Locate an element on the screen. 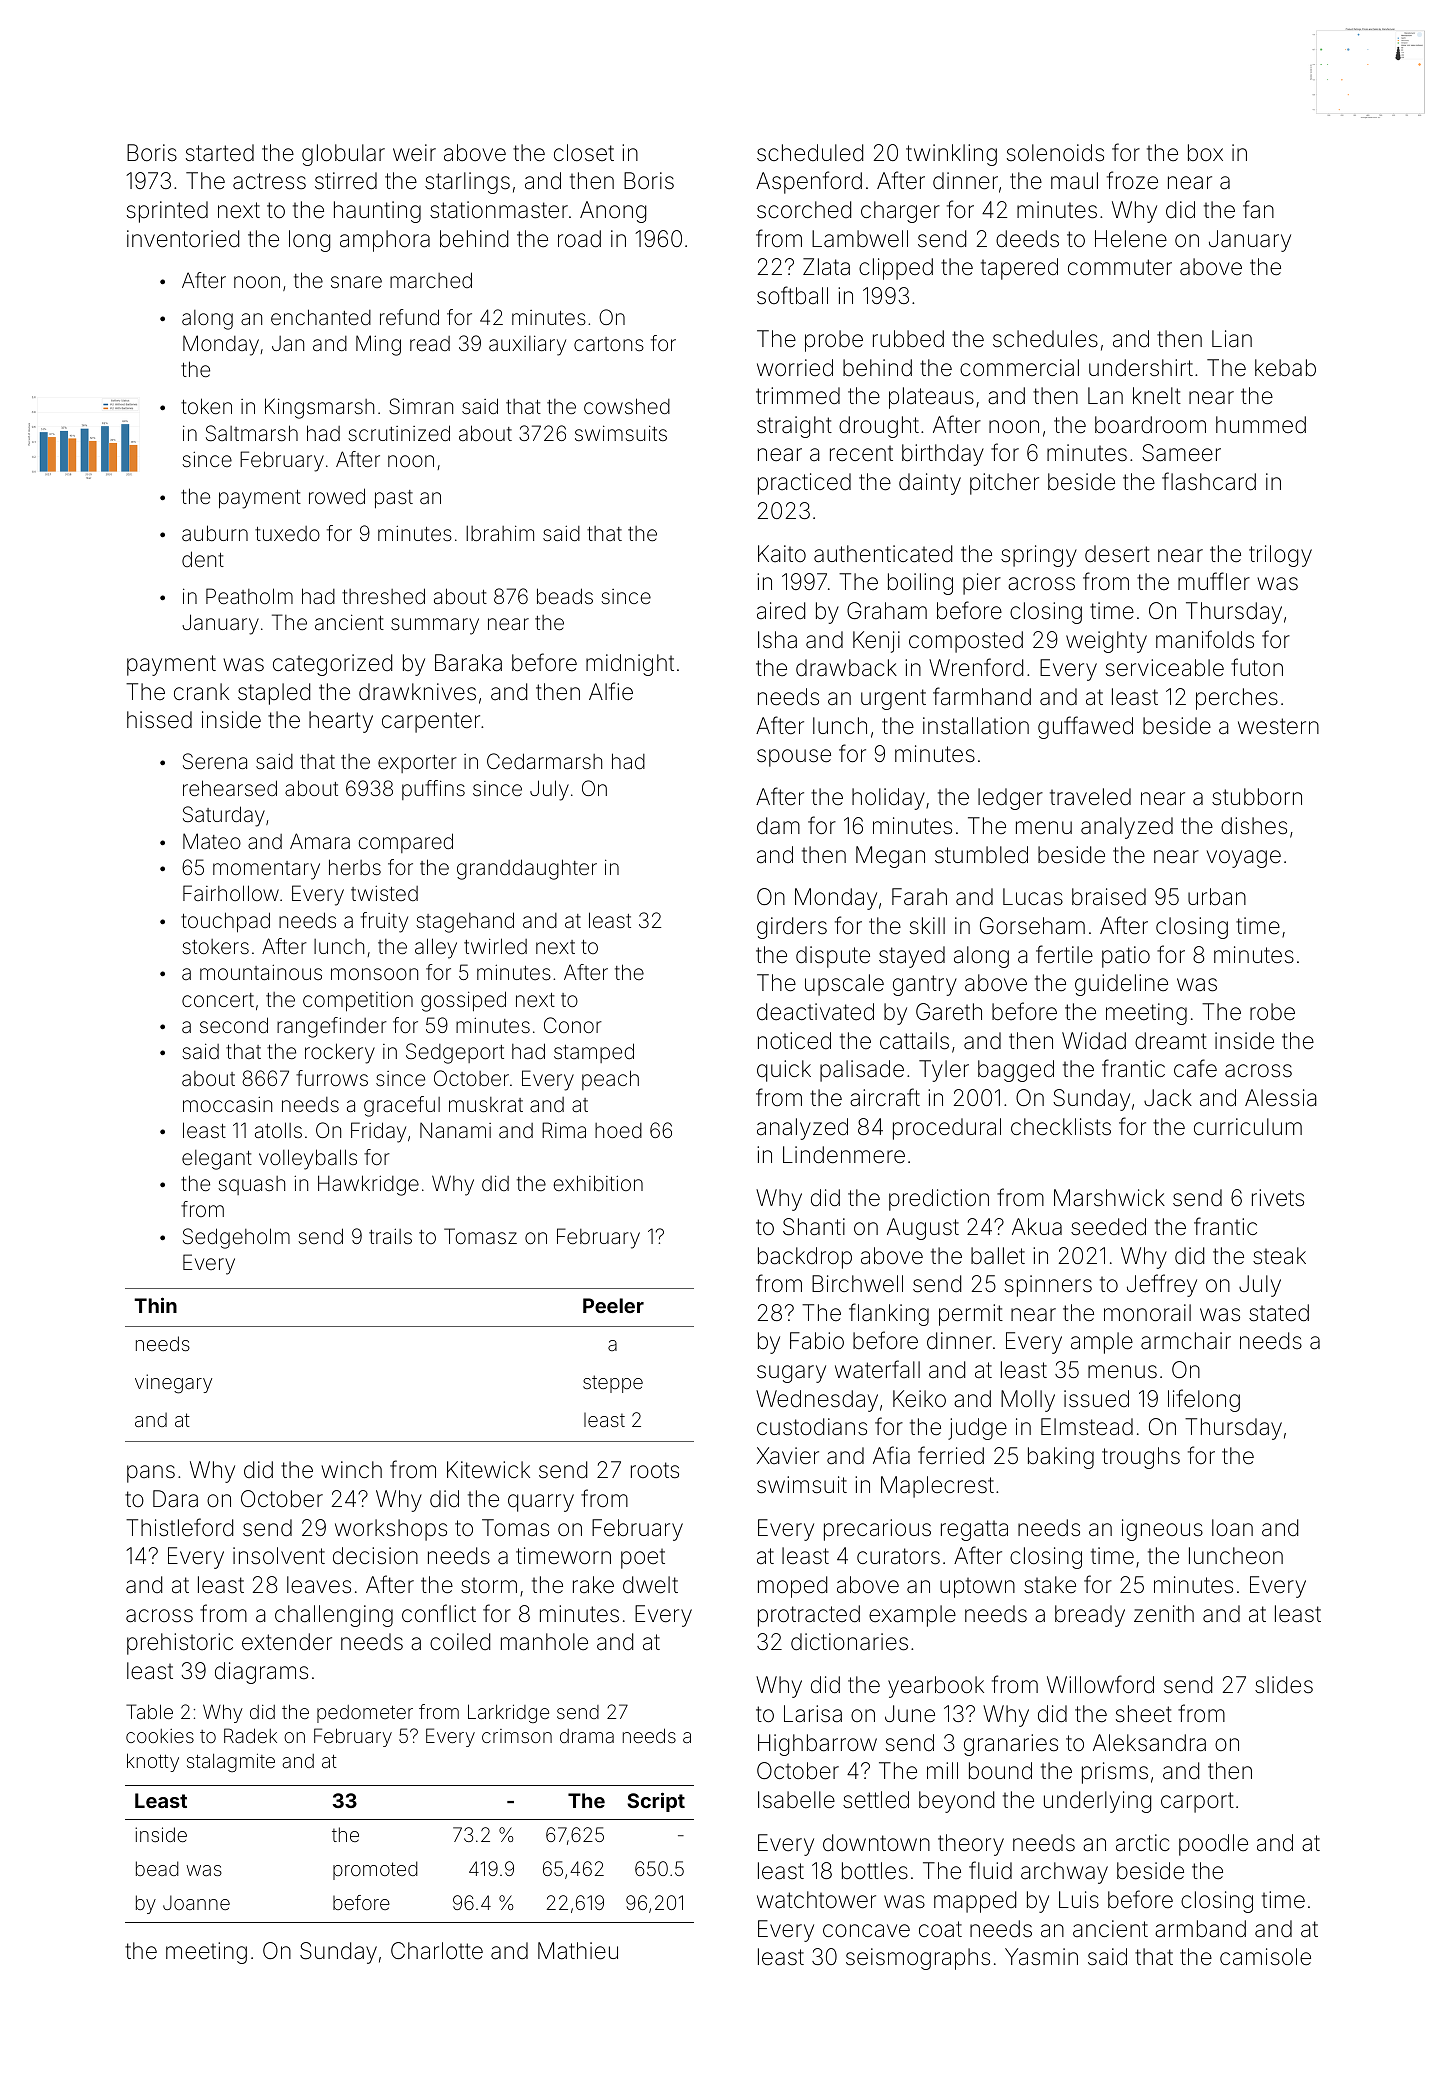 The width and height of the screenshot is (1450, 2100). zenith is located at coordinates (1164, 1614).
